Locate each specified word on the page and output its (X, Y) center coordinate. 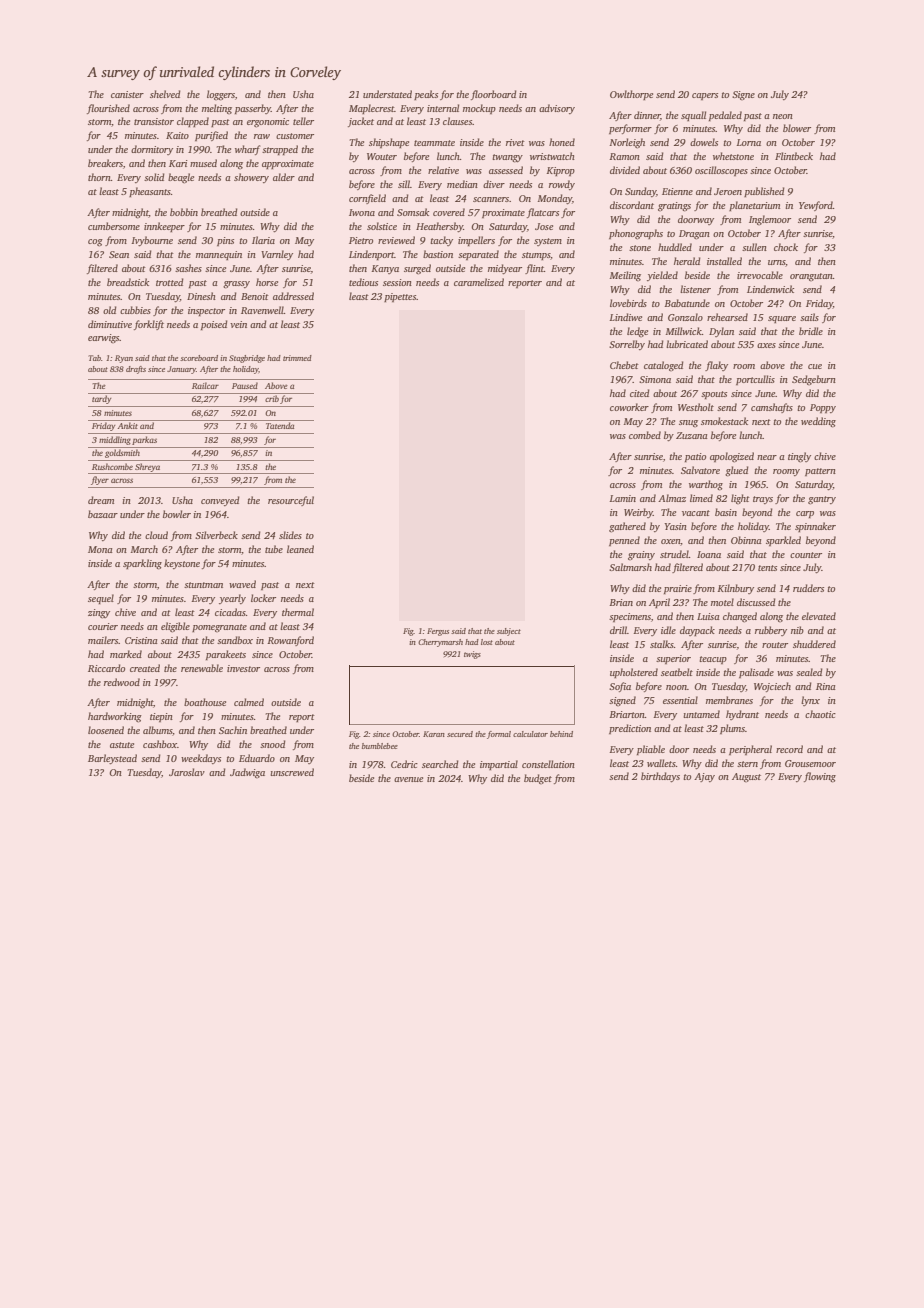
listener (695, 289)
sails (809, 317)
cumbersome (114, 226)
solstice (382, 226)
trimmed (297, 358)
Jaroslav (187, 772)
